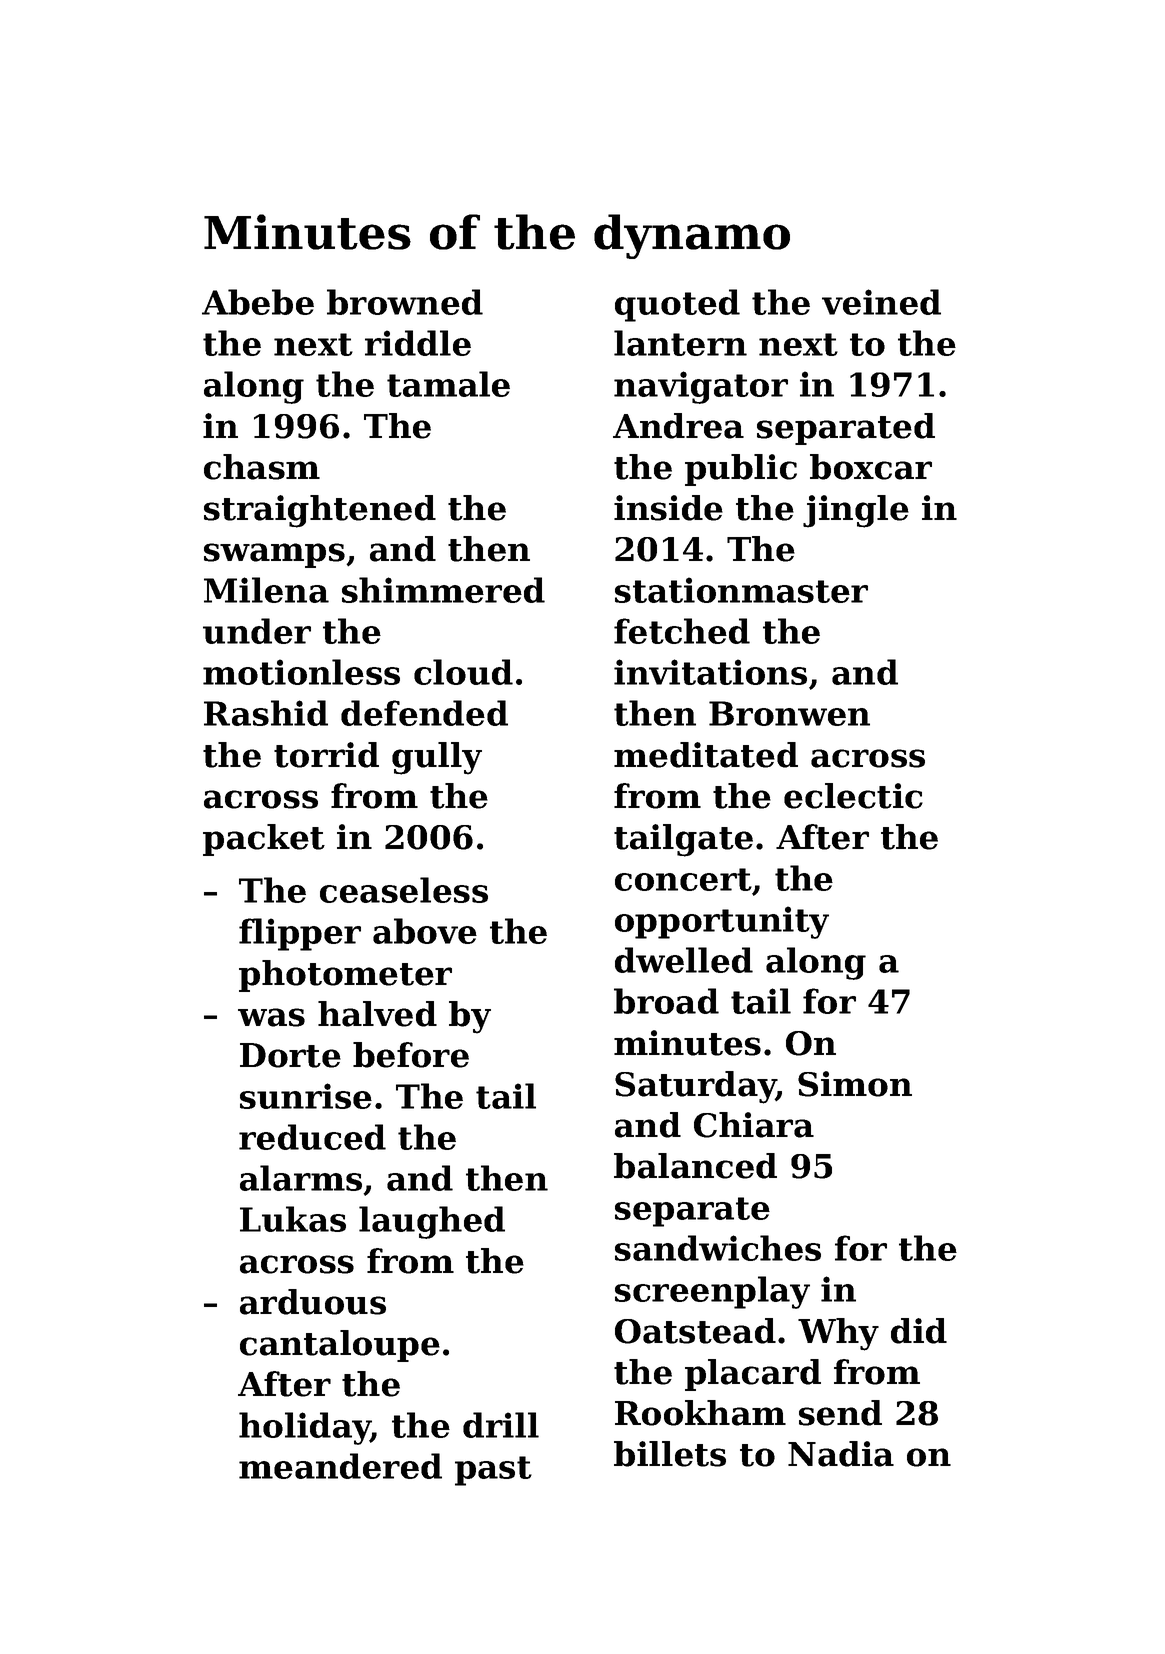 Image resolution: width=1165 pixels, height=1654 pixels. Describe the element at coordinates (853, 796) in the screenshot. I see `eclectic` at that location.
